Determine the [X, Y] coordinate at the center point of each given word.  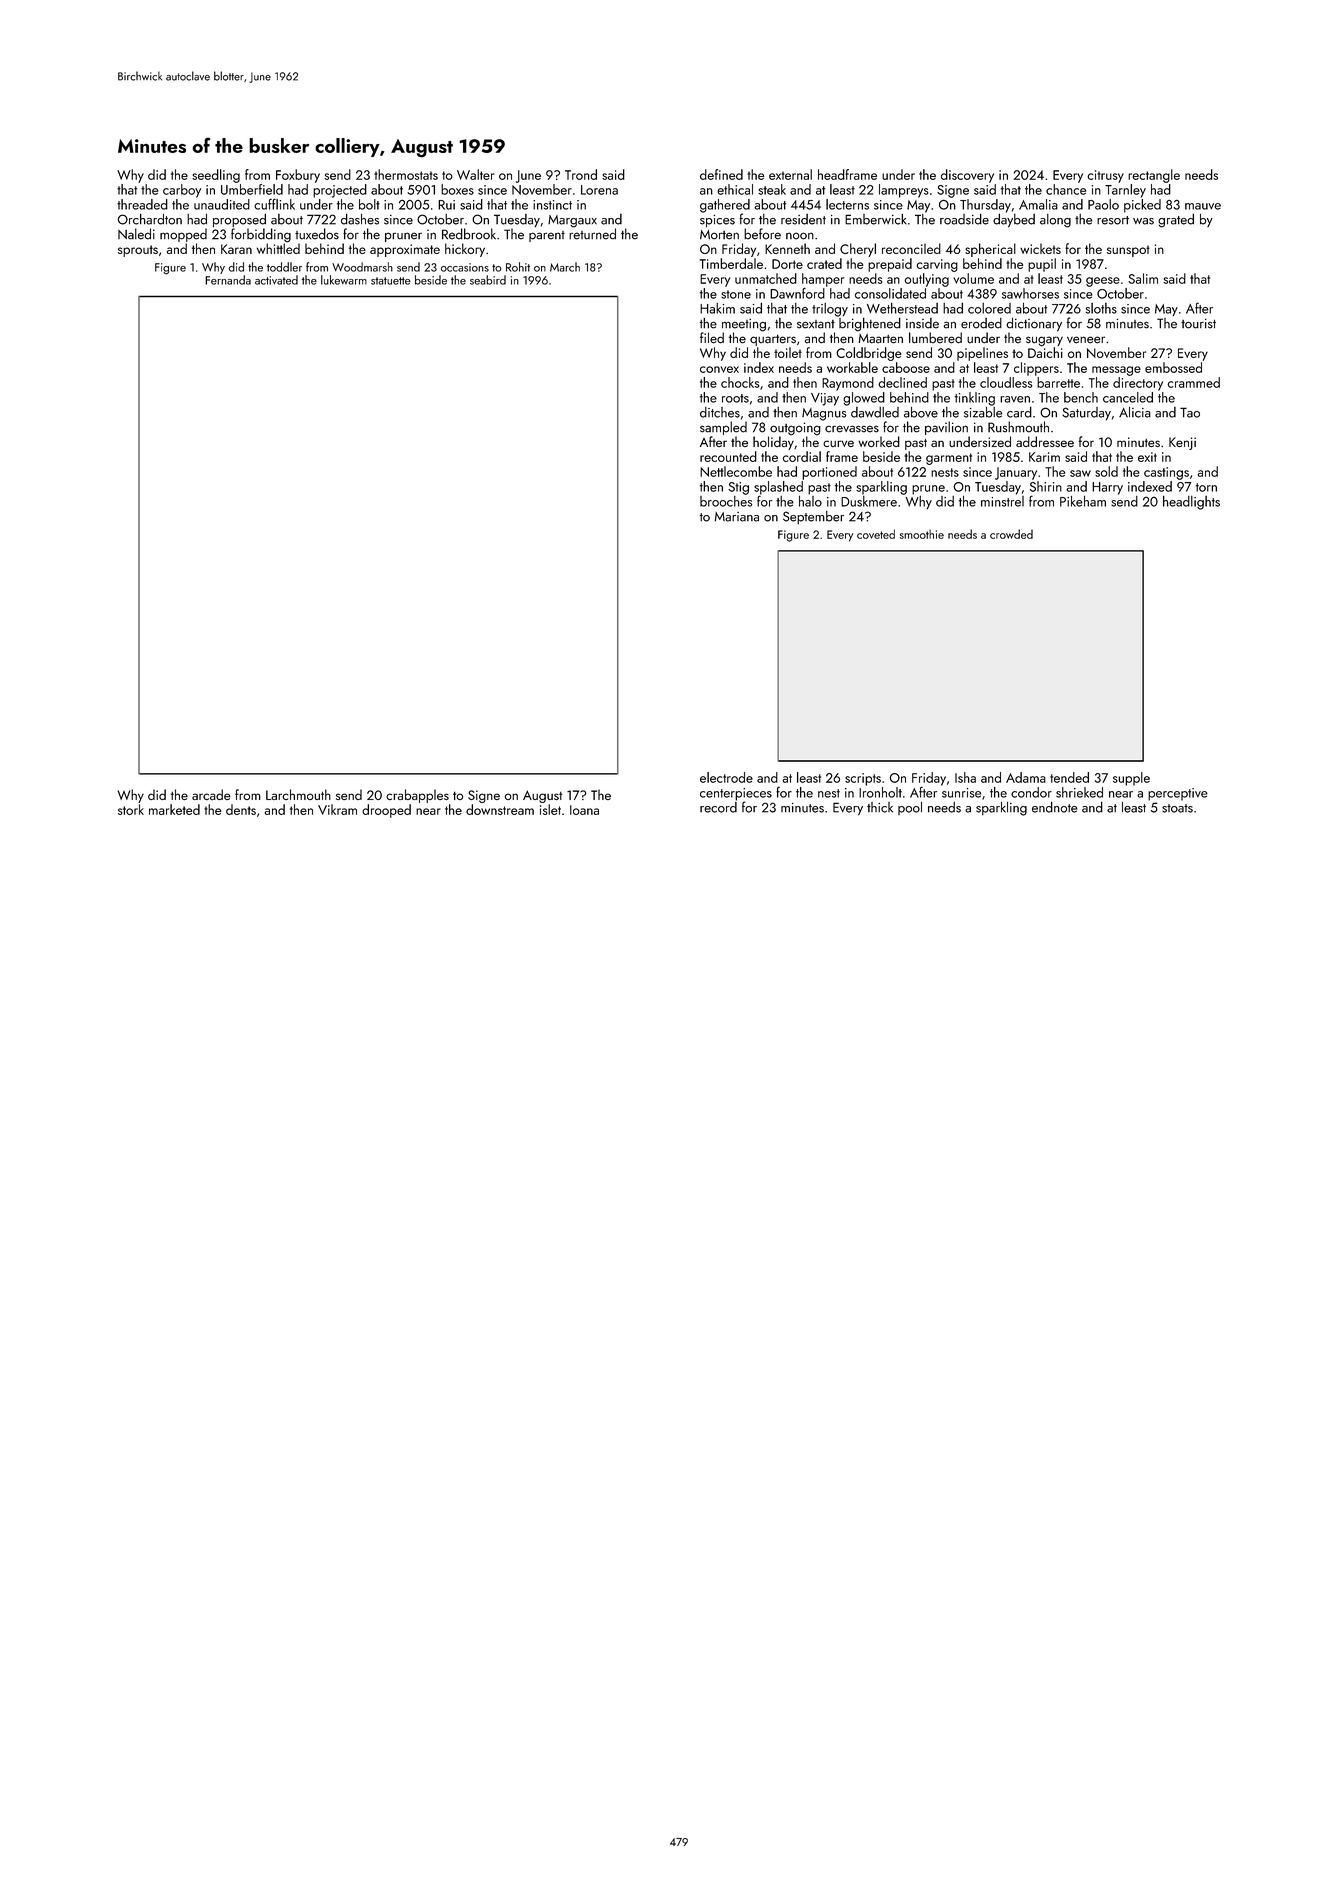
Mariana [737, 517]
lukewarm [344, 280]
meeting [744, 325]
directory [1138, 384]
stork [131, 809]
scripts [863, 779]
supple [1131, 779]
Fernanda [228, 280]
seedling [216, 176]
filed [712, 338]
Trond [581, 174]
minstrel [1002, 501]
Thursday [985, 206]
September [813, 517]
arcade [211, 794]
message [1116, 371]
